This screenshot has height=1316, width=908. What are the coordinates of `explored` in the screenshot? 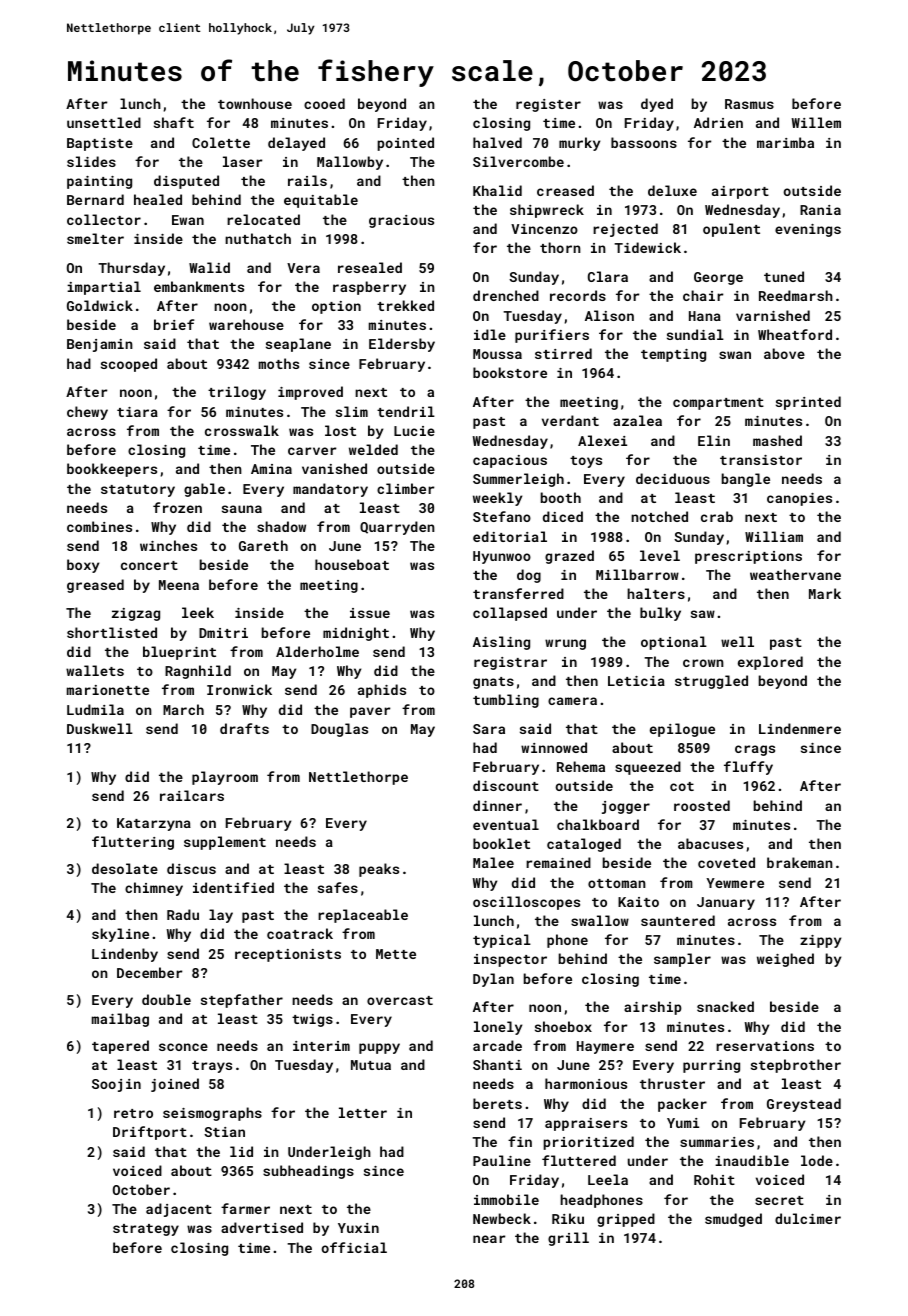 It's located at (770, 663).
